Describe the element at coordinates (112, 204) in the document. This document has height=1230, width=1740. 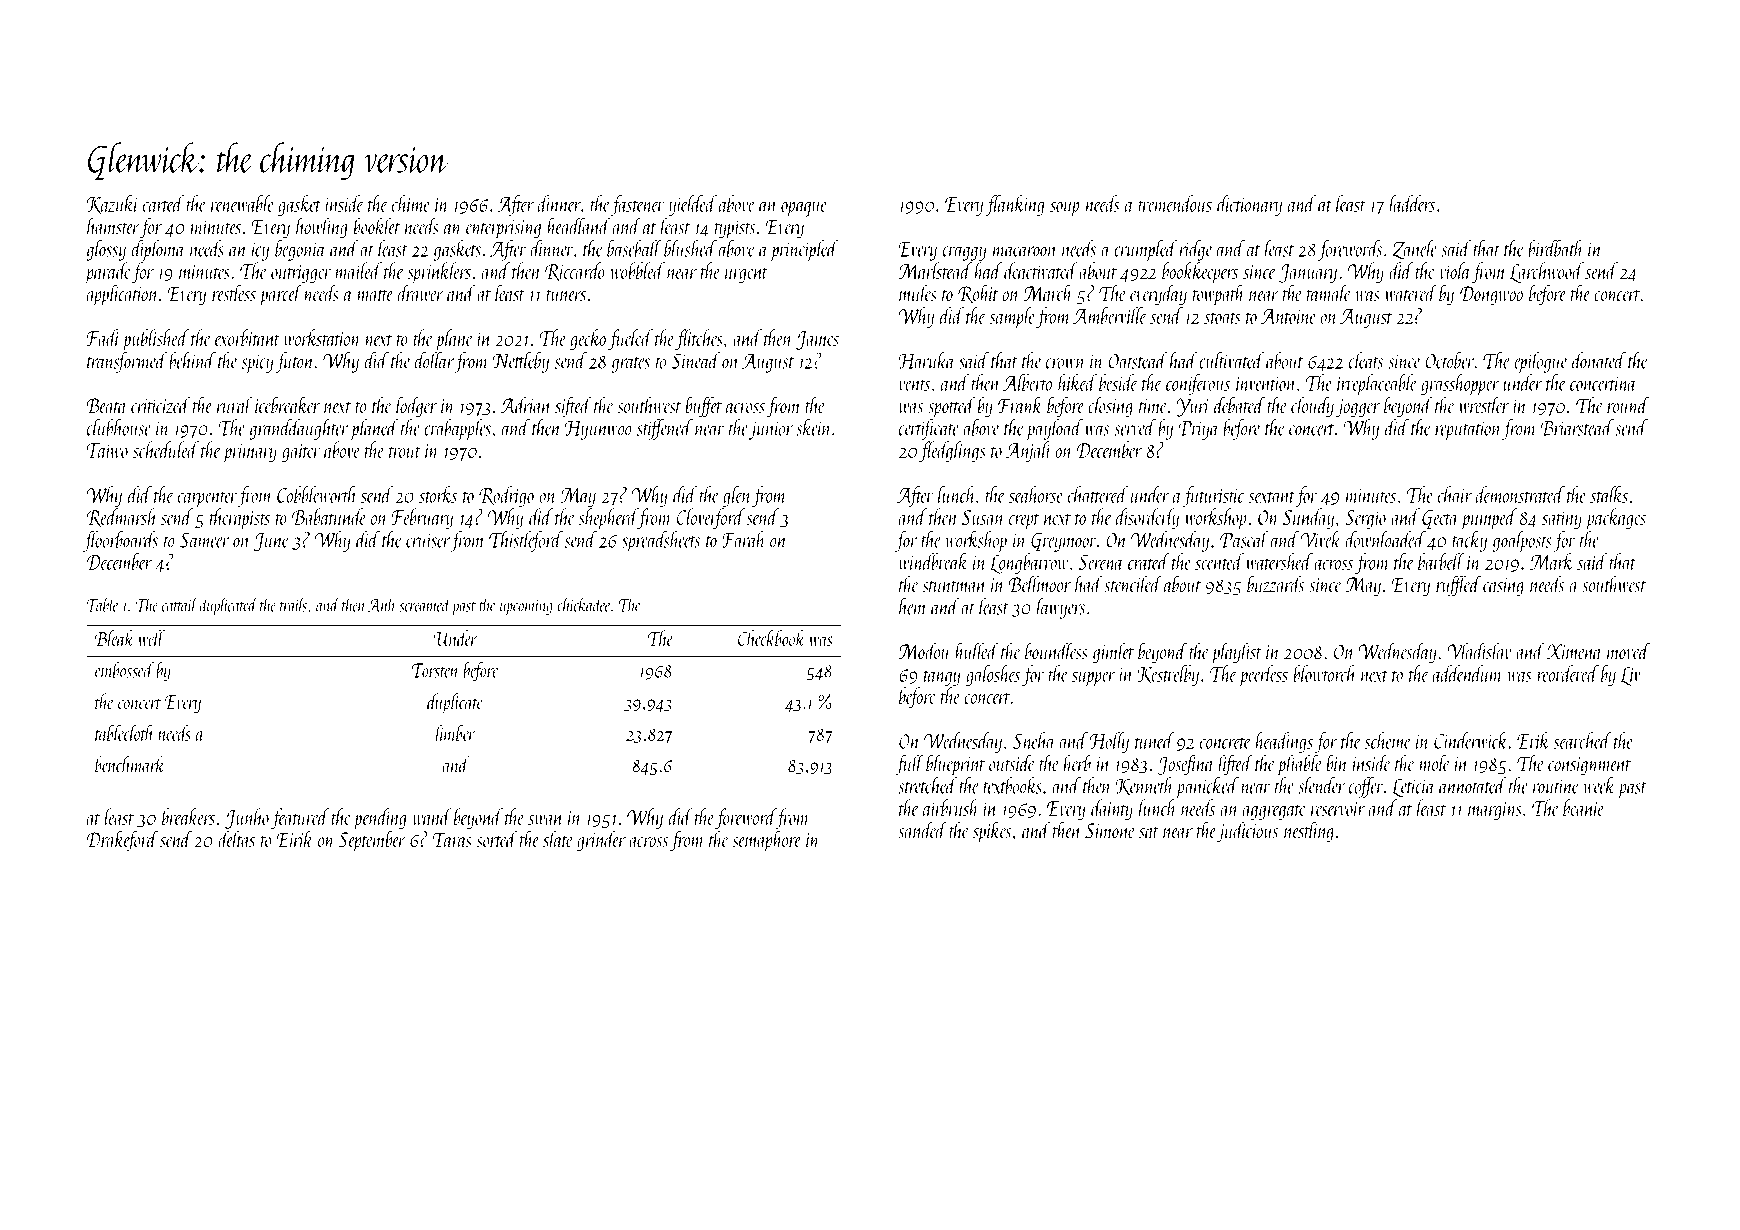
I see `Kazuki` at that location.
